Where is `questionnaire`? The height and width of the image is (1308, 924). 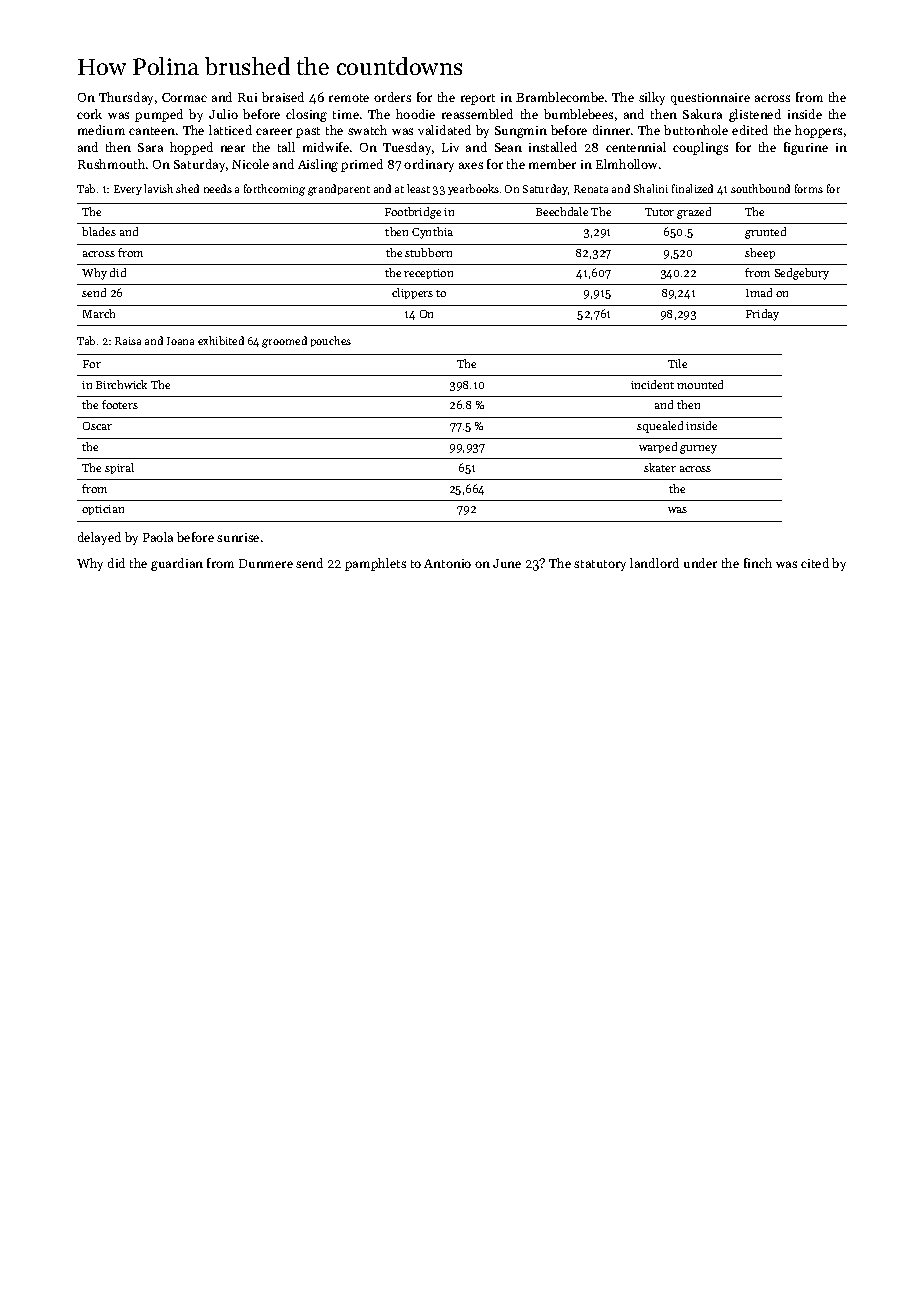
questionnaire is located at coordinates (710, 99).
